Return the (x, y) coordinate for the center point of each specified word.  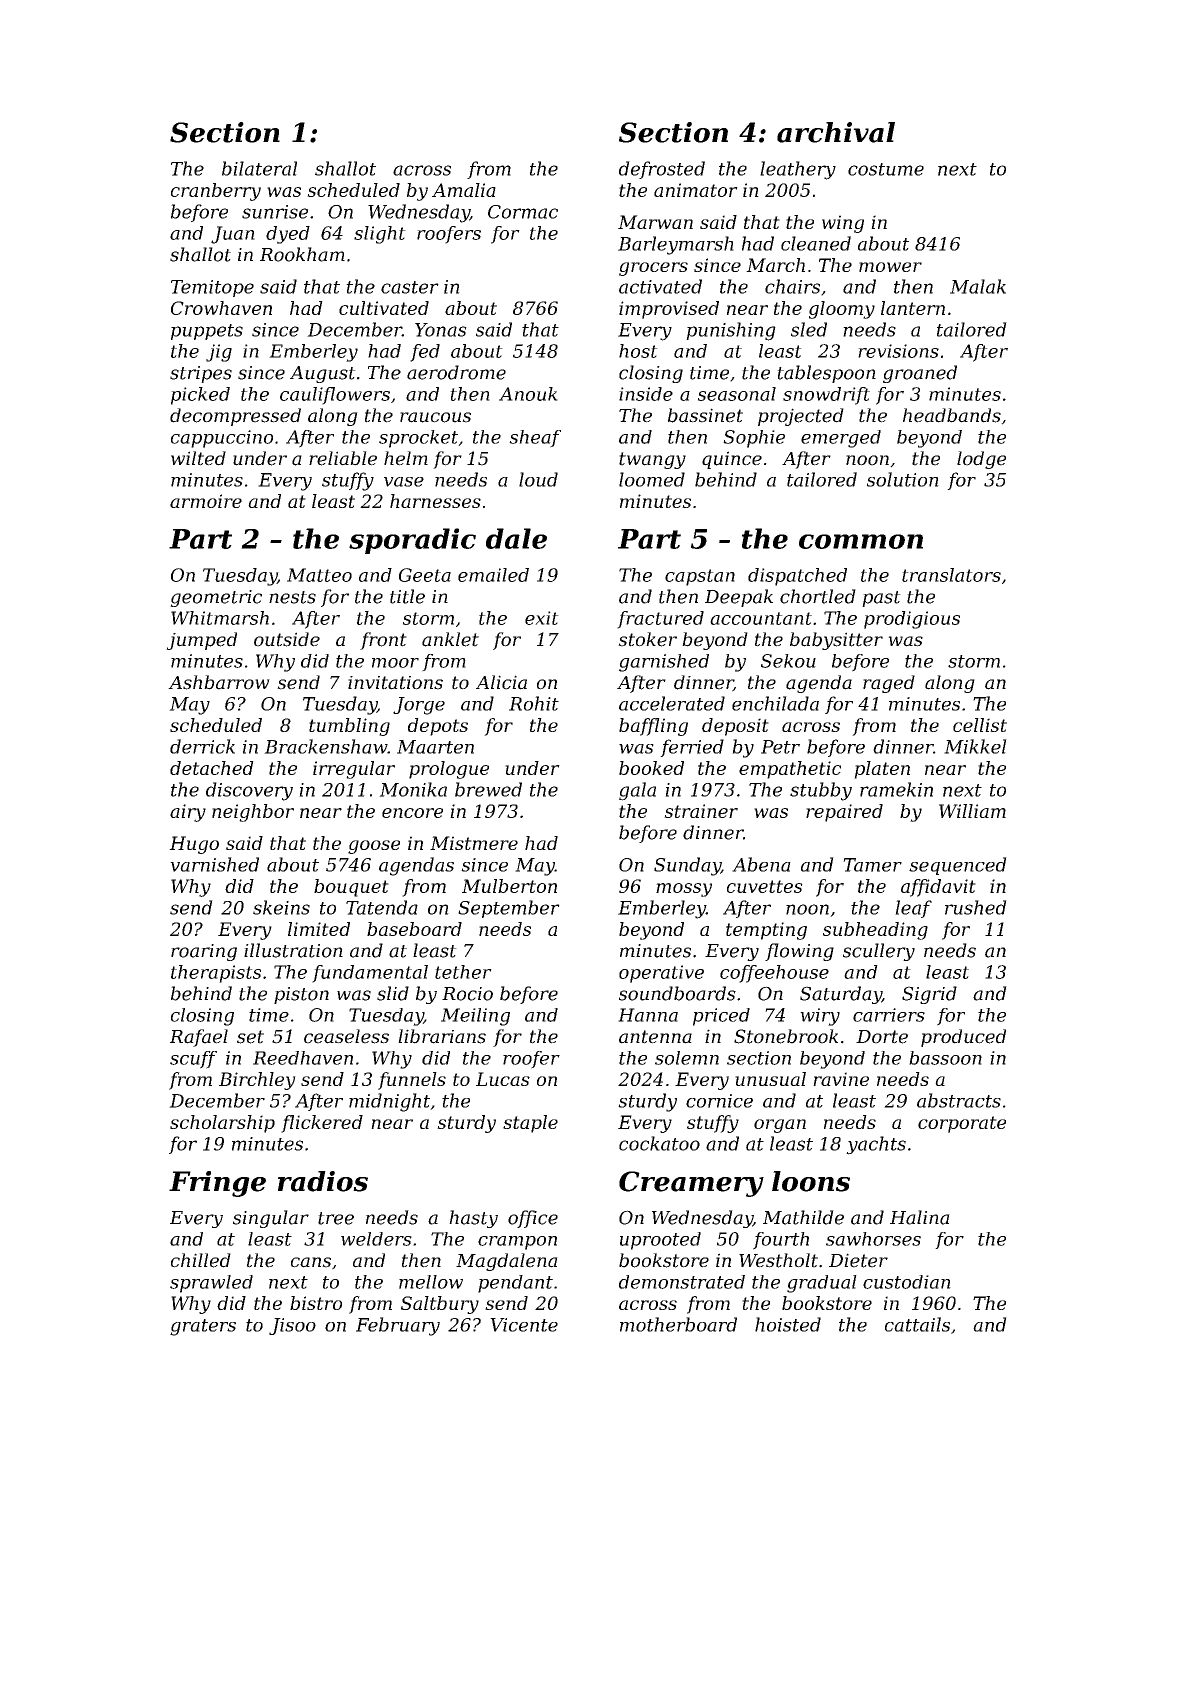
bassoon (945, 1058)
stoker (647, 639)
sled (809, 329)
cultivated (384, 308)
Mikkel (975, 746)
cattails (917, 1324)
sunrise (275, 212)
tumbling (349, 727)
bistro (316, 1303)
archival (836, 132)
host (638, 351)
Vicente (524, 1325)
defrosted (662, 170)
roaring (204, 952)
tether (463, 972)
